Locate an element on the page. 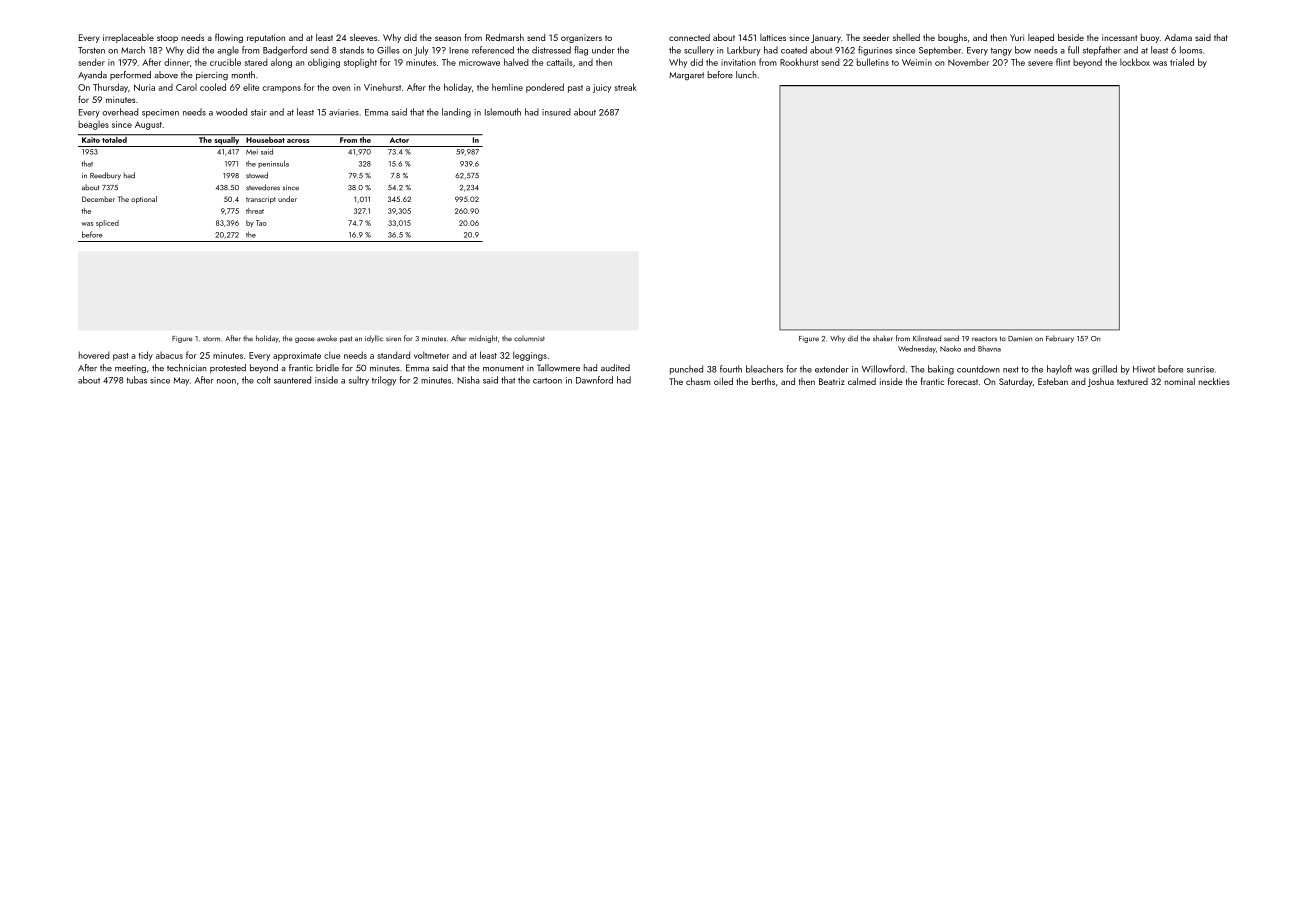 The width and height of the image is (1308, 924). boughs is located at coordinates (952, 38).
